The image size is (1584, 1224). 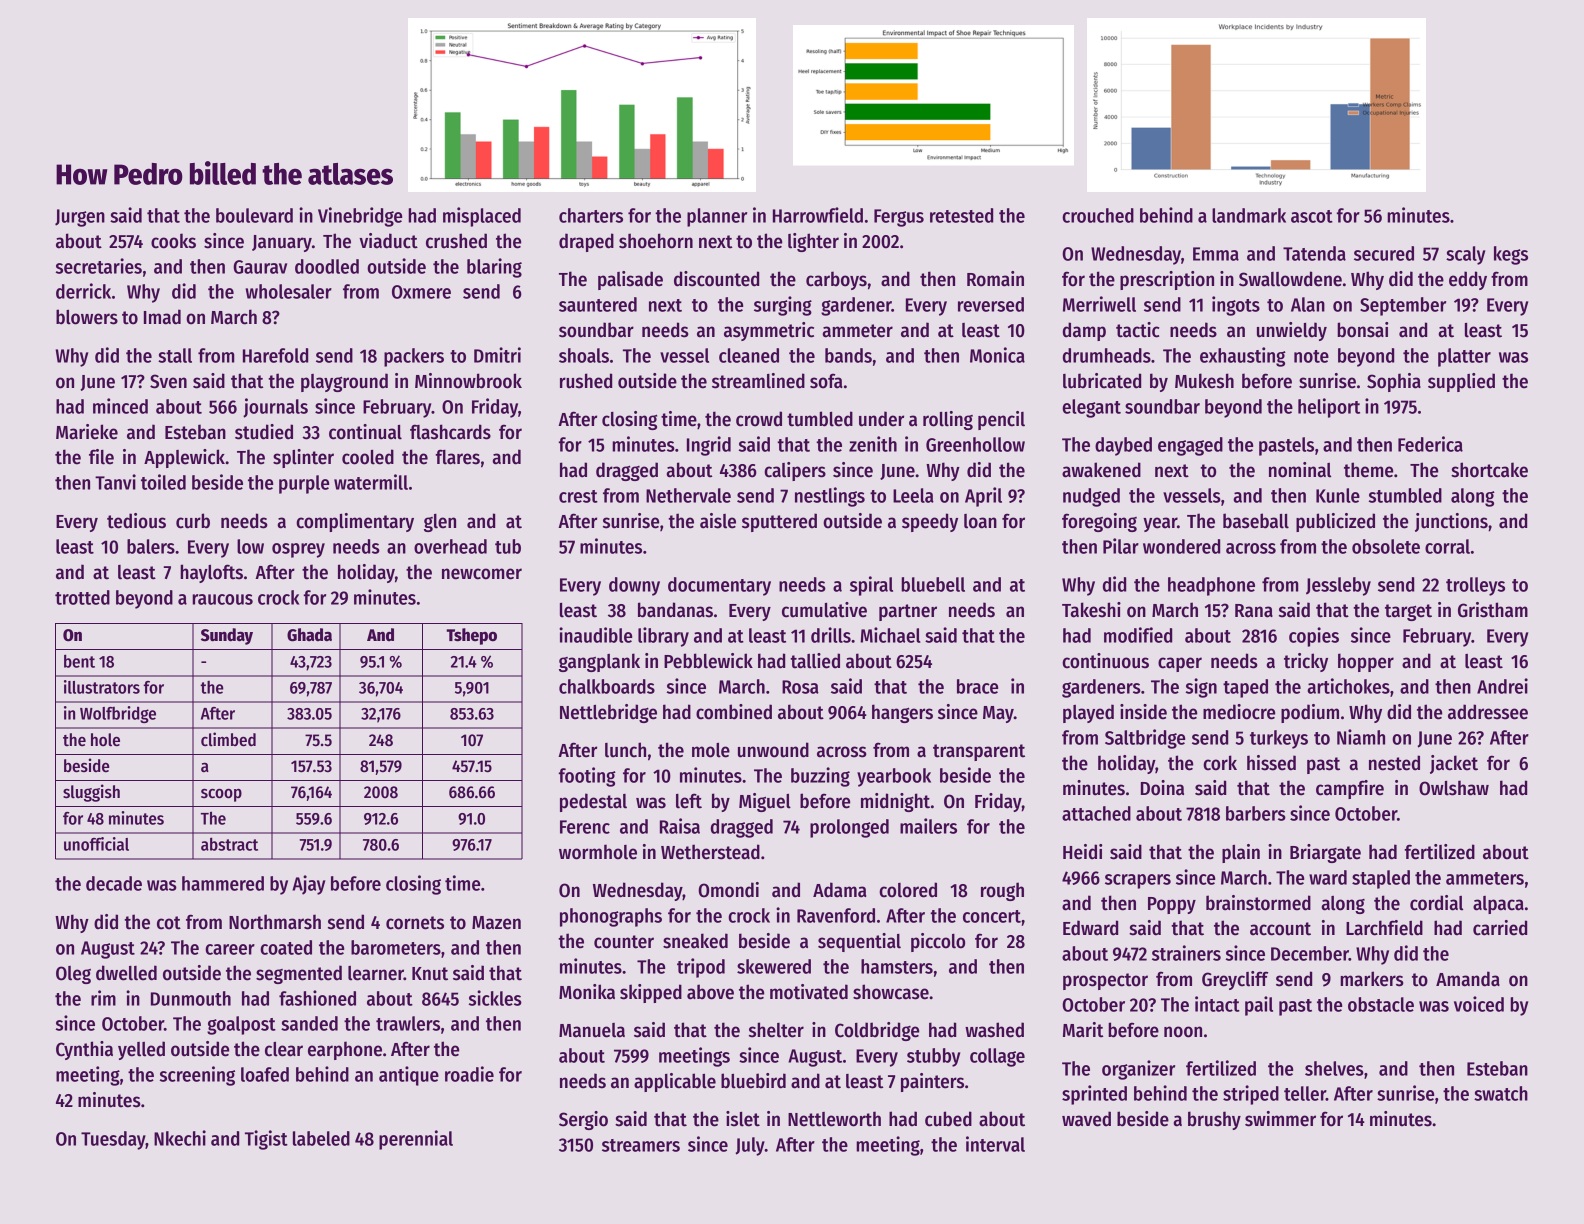 I want to click on Niamh, so click(x=1361, y=737).
